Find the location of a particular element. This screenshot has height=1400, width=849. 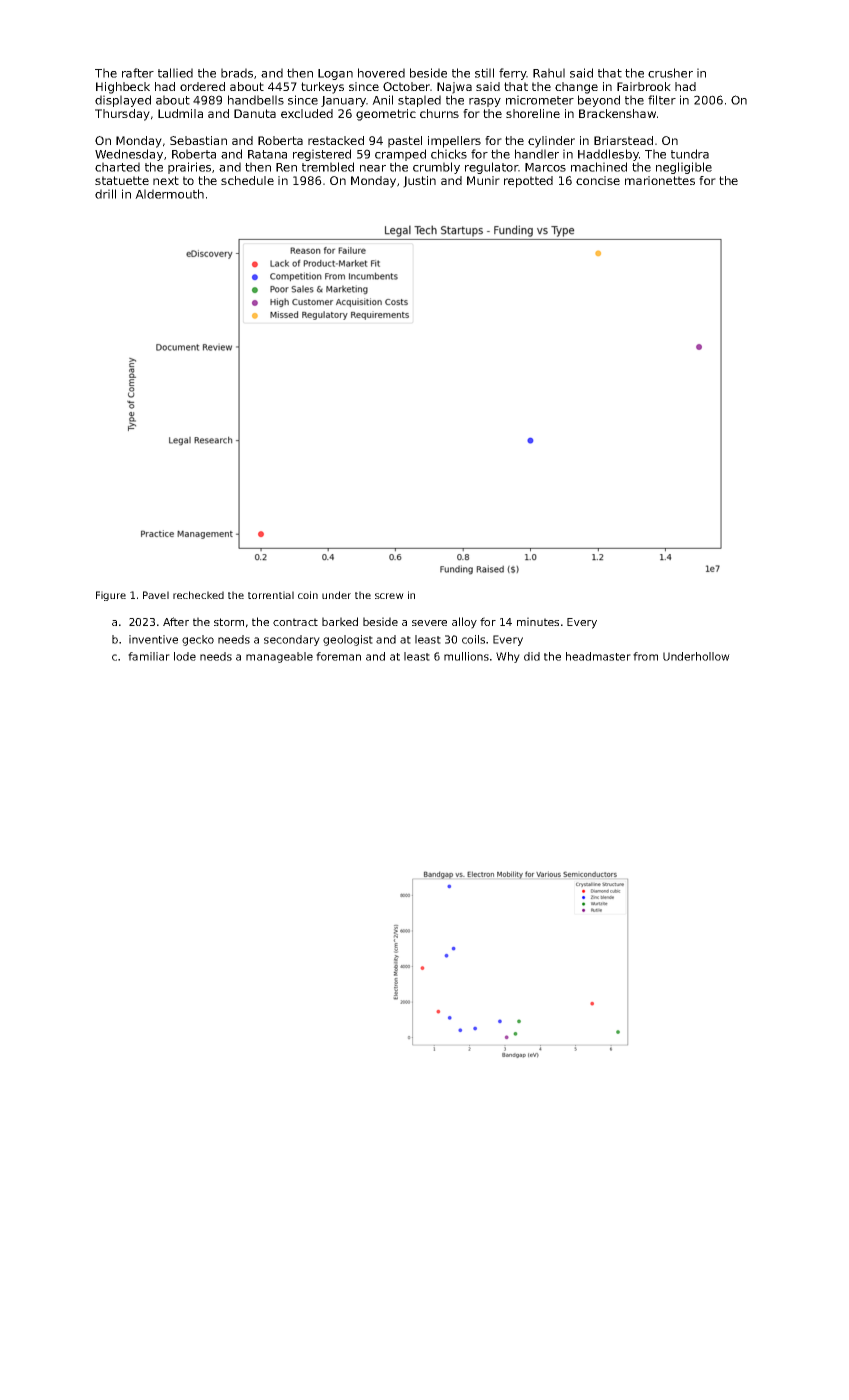

tundra is located at coordinates (690, 154).
